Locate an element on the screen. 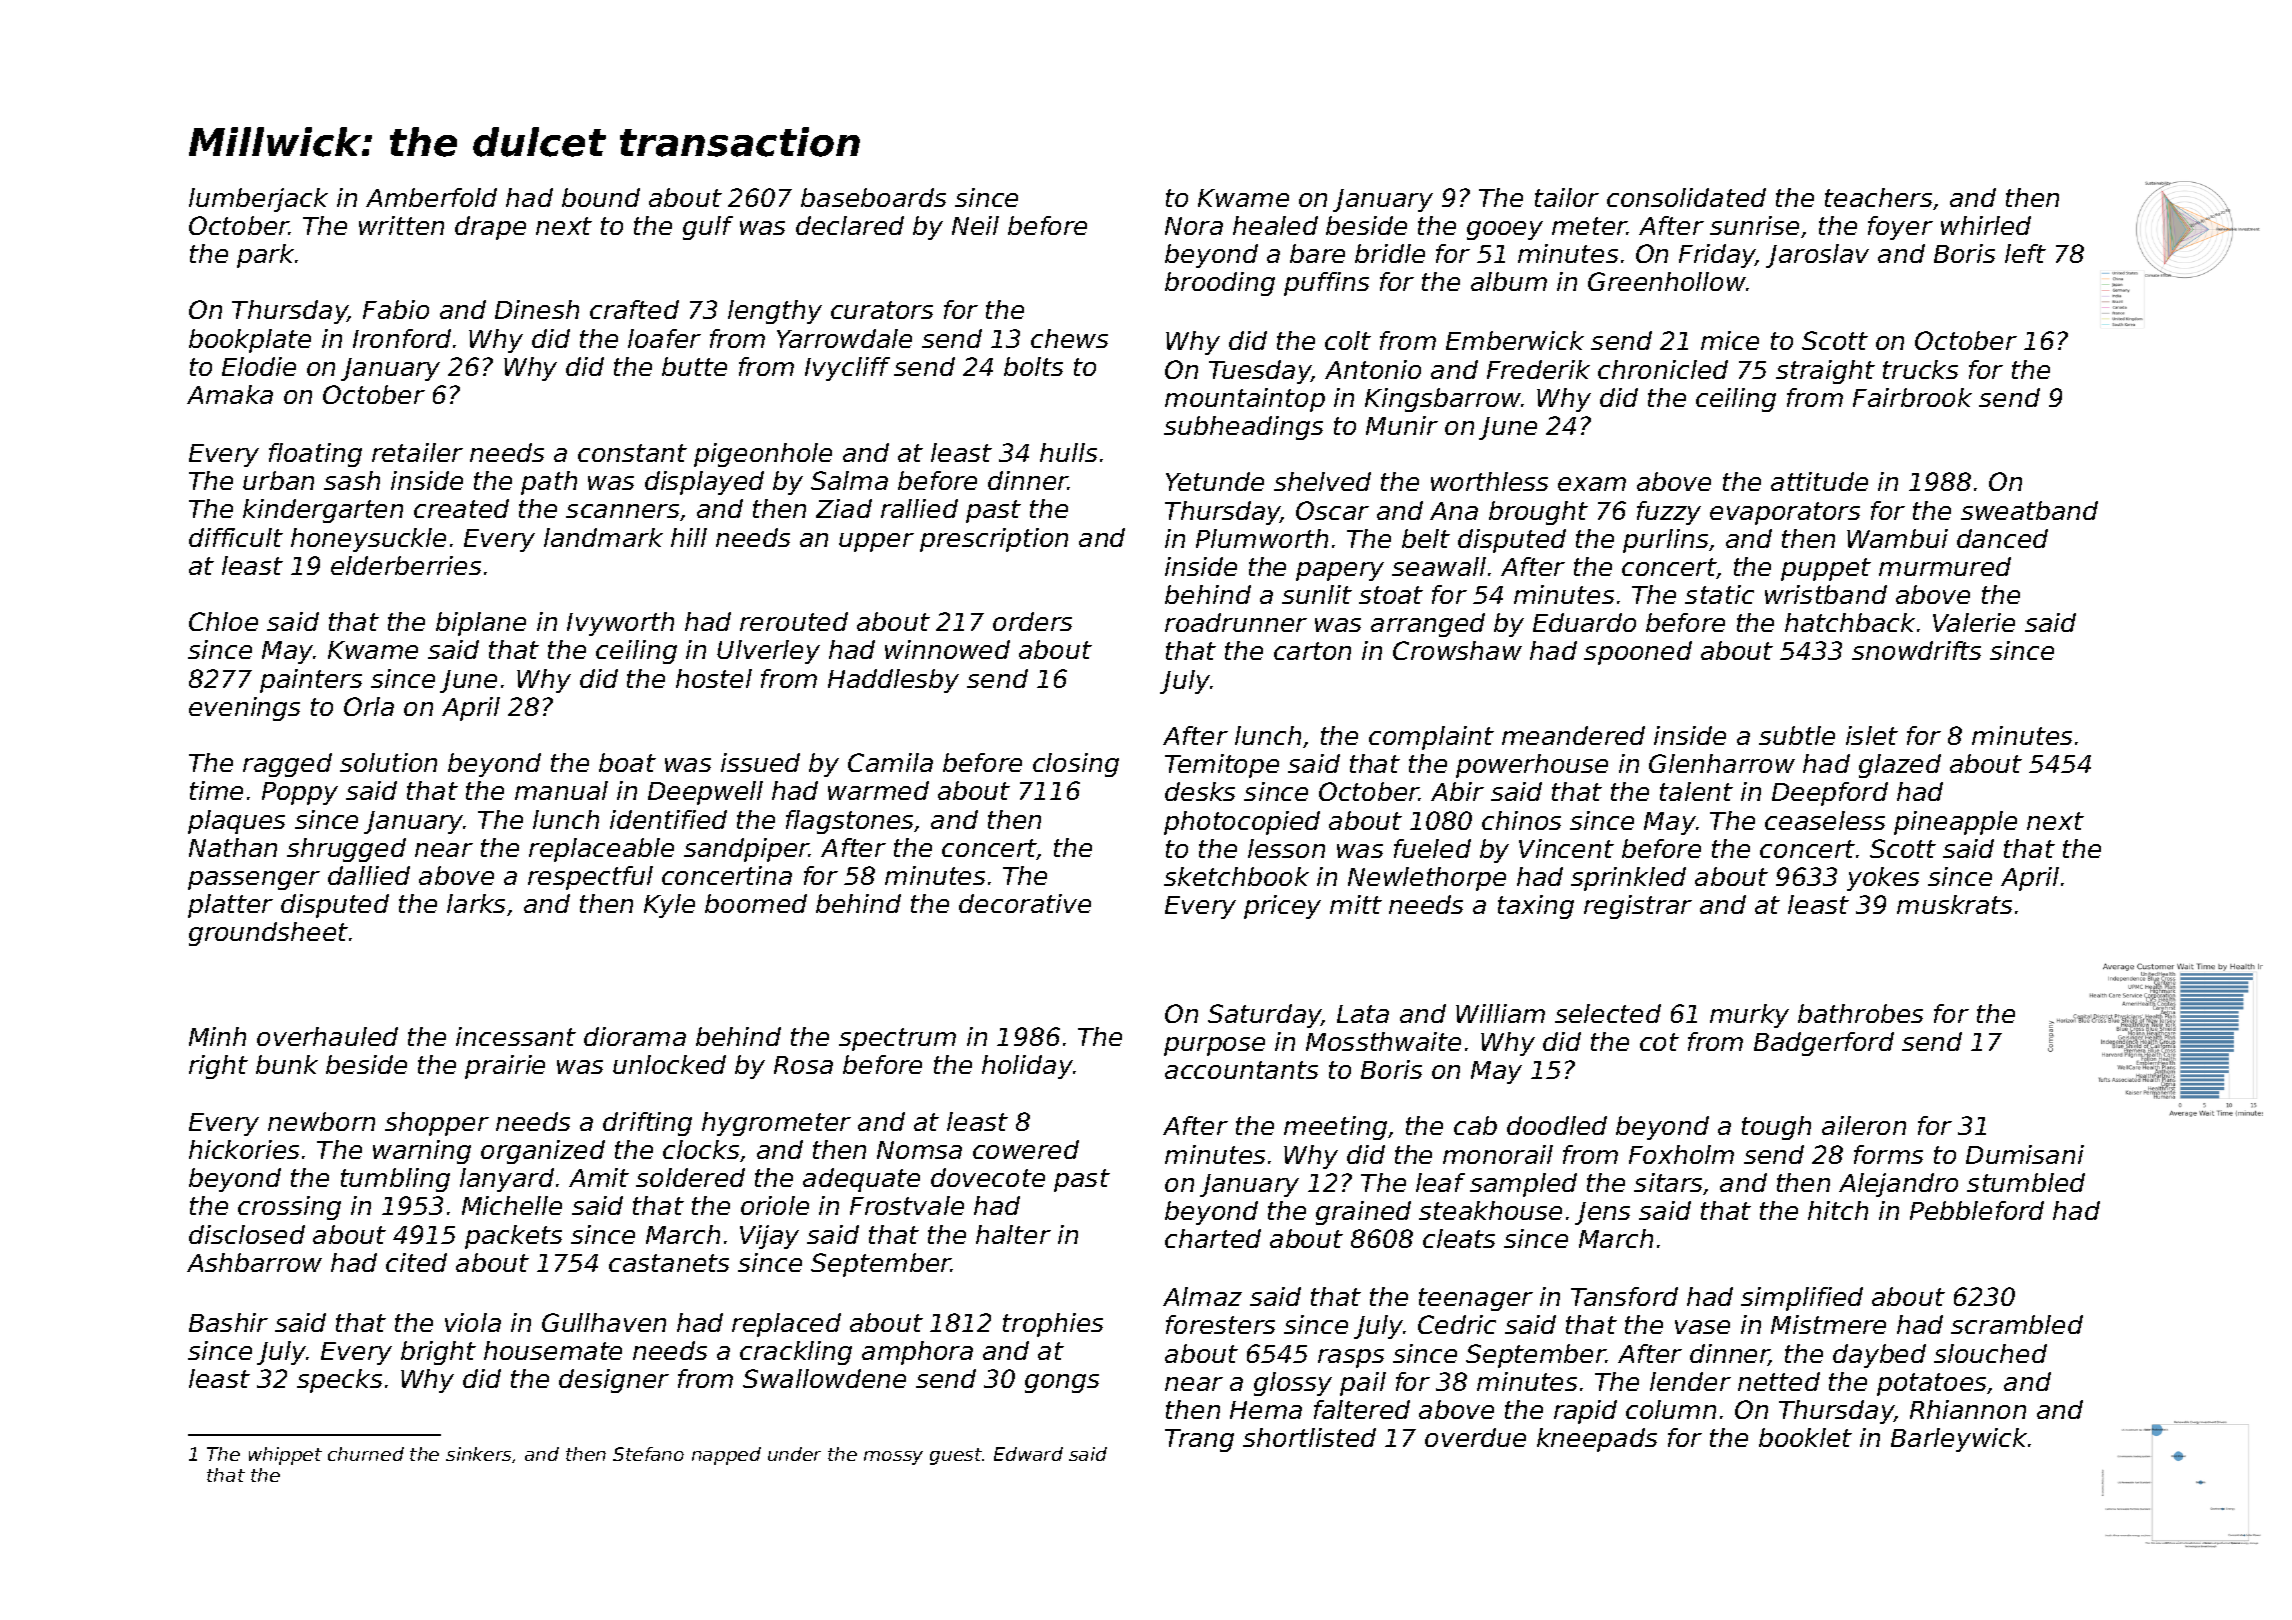 Image resolution: width=2292 pixels, height=1620 pixels. difficult is located at coordinates (236, 537).
